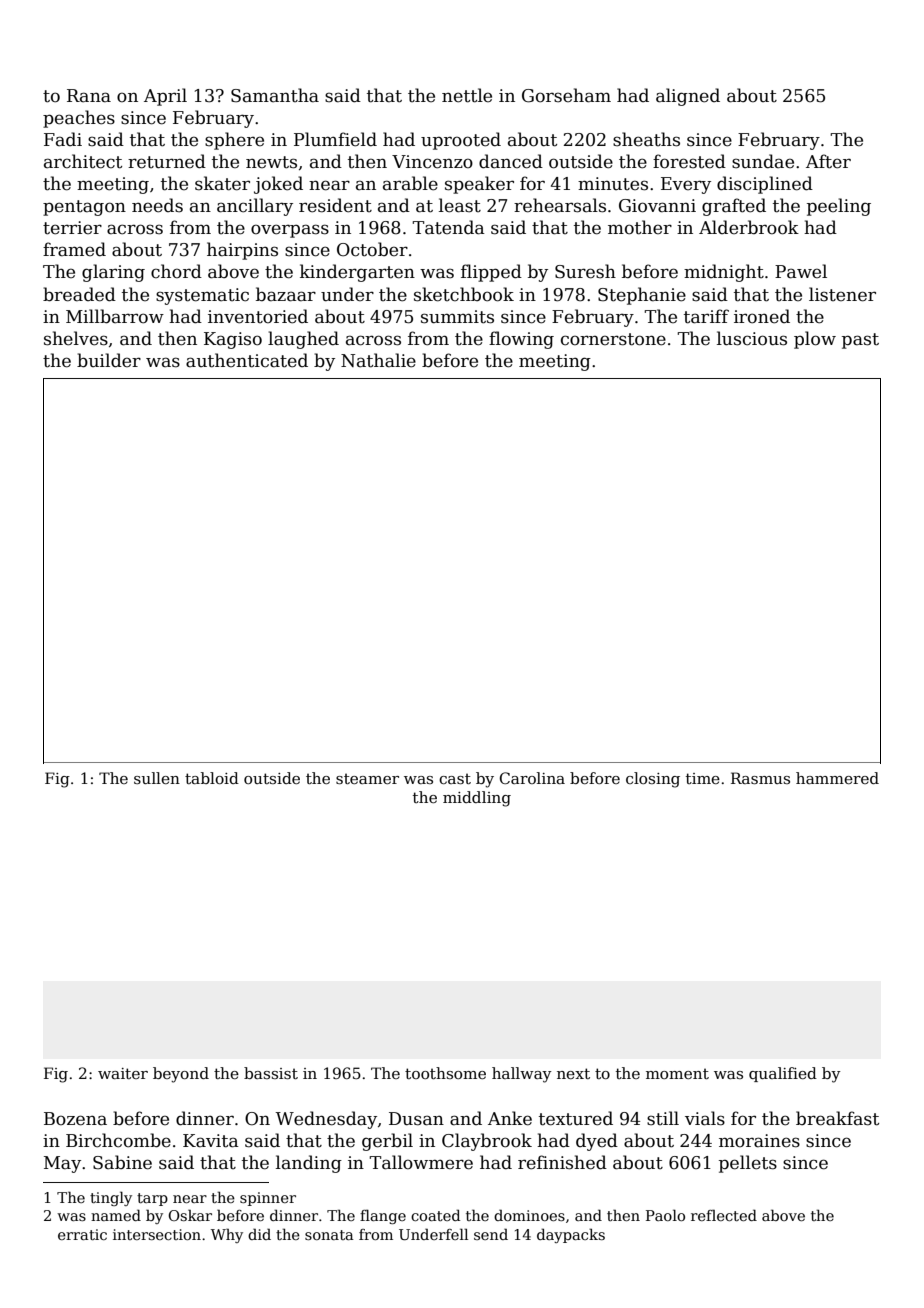  I want to click on erratic, so click(82, 1234).
